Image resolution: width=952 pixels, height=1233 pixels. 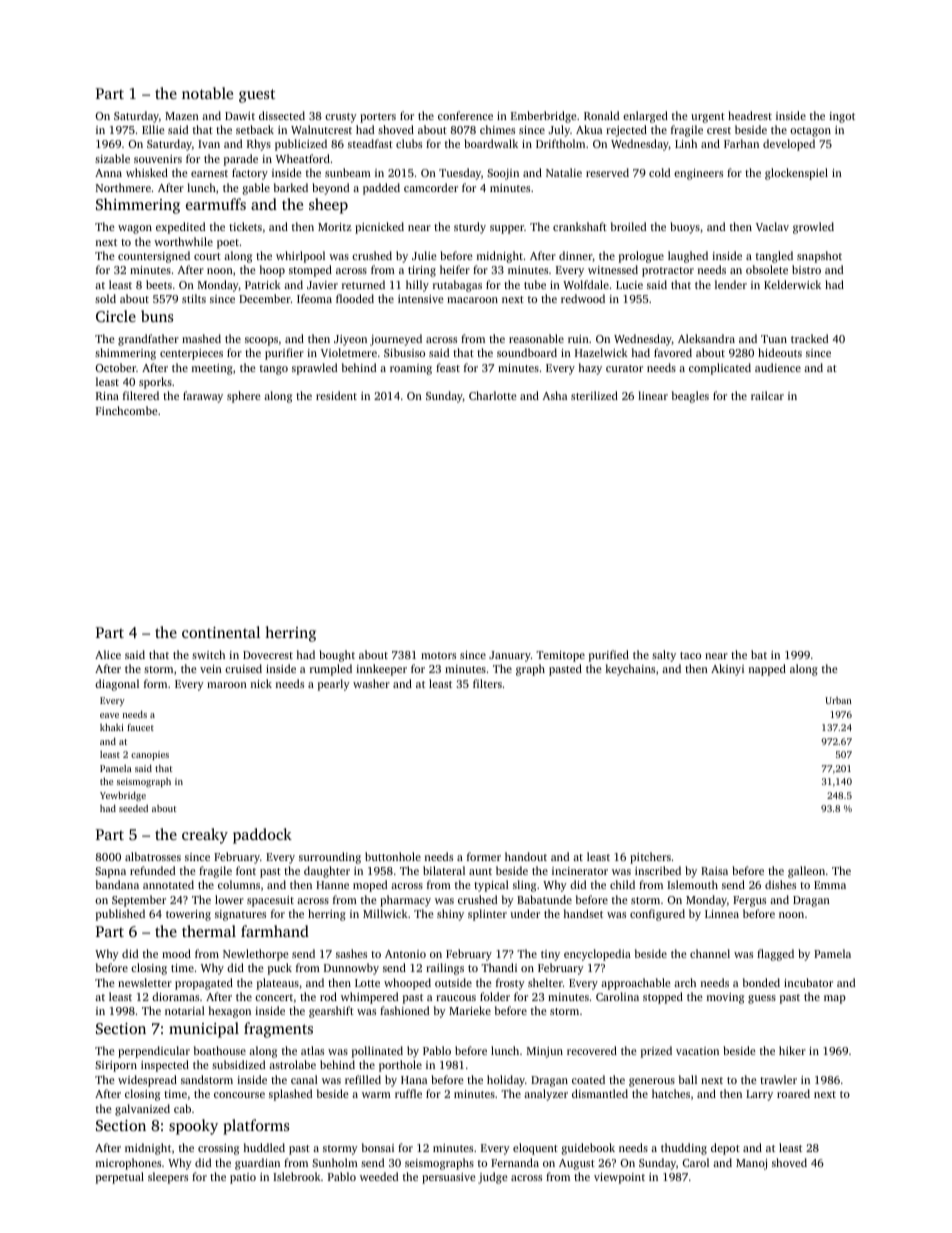 I want to click on boardwalk, so click(x=491, y=143).
